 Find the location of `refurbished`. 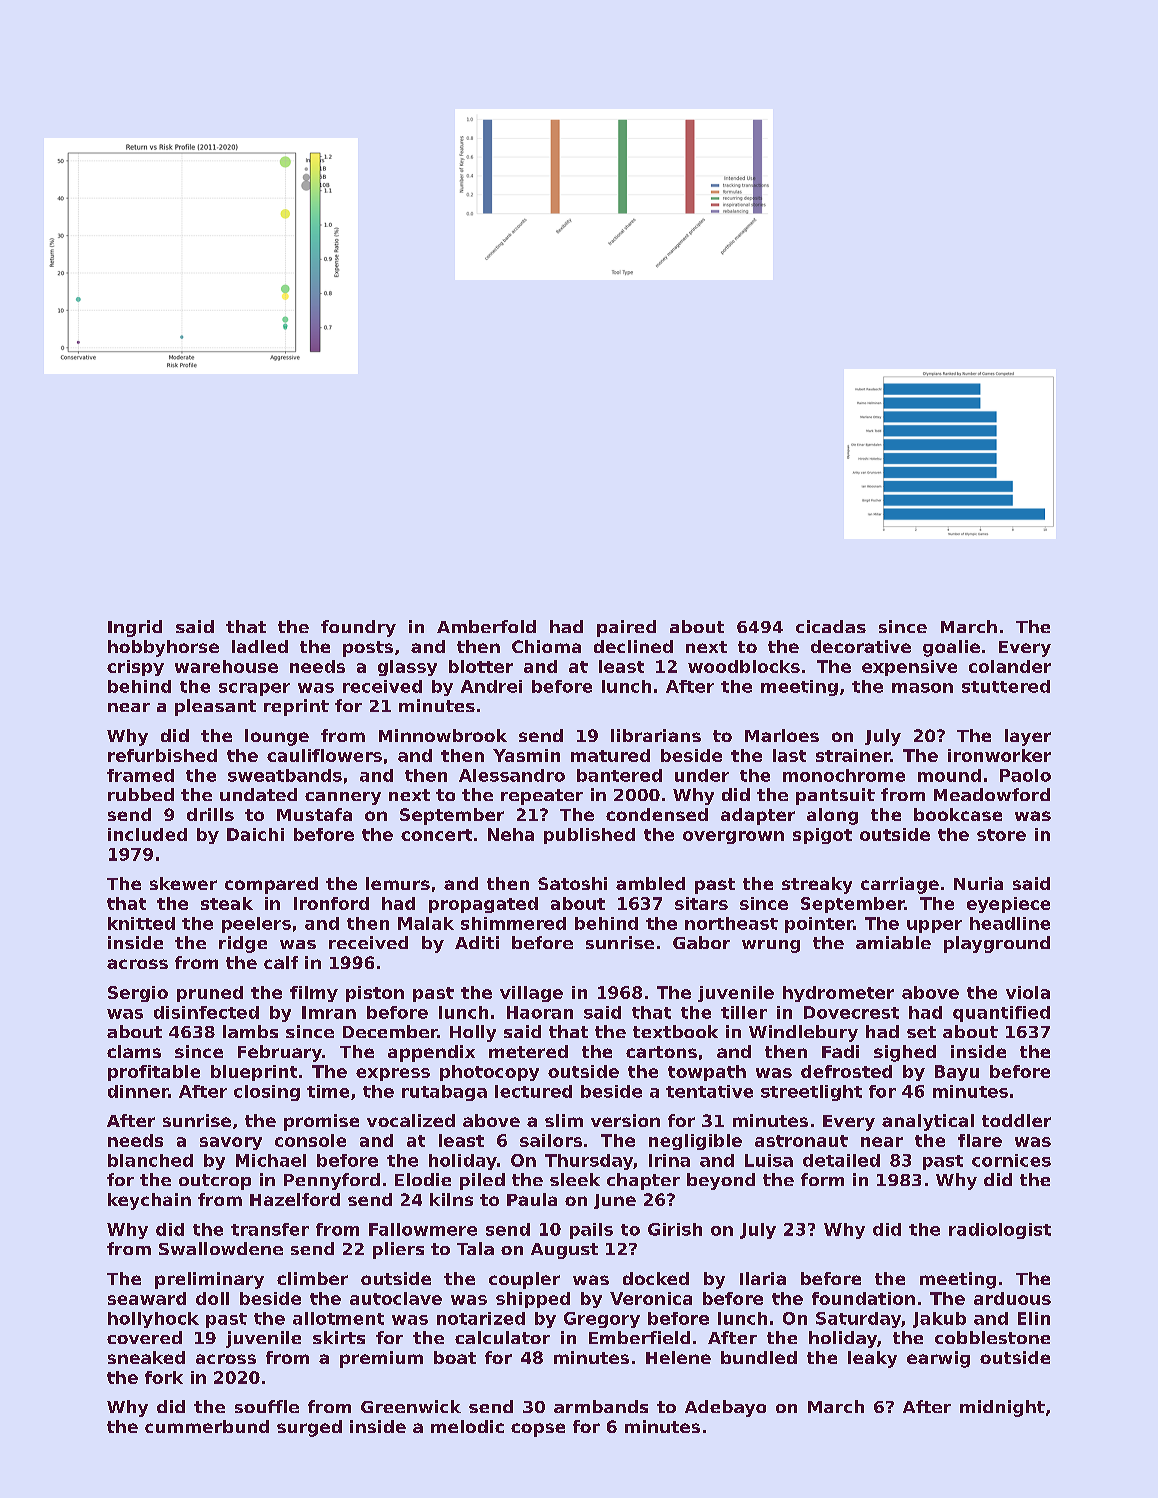

refurbished is located at coordinates (162, 755).
